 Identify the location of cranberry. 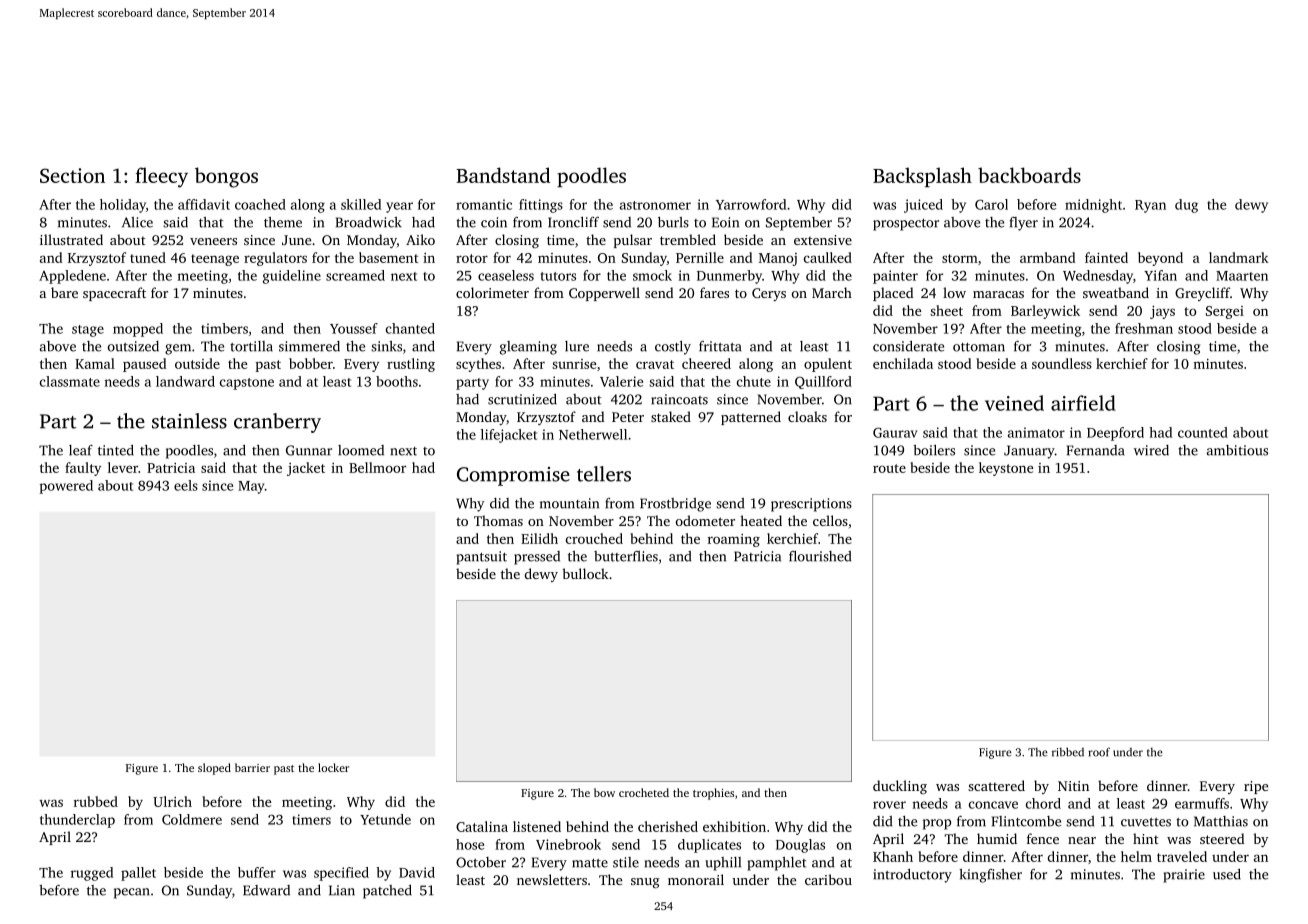
(277, 423).
